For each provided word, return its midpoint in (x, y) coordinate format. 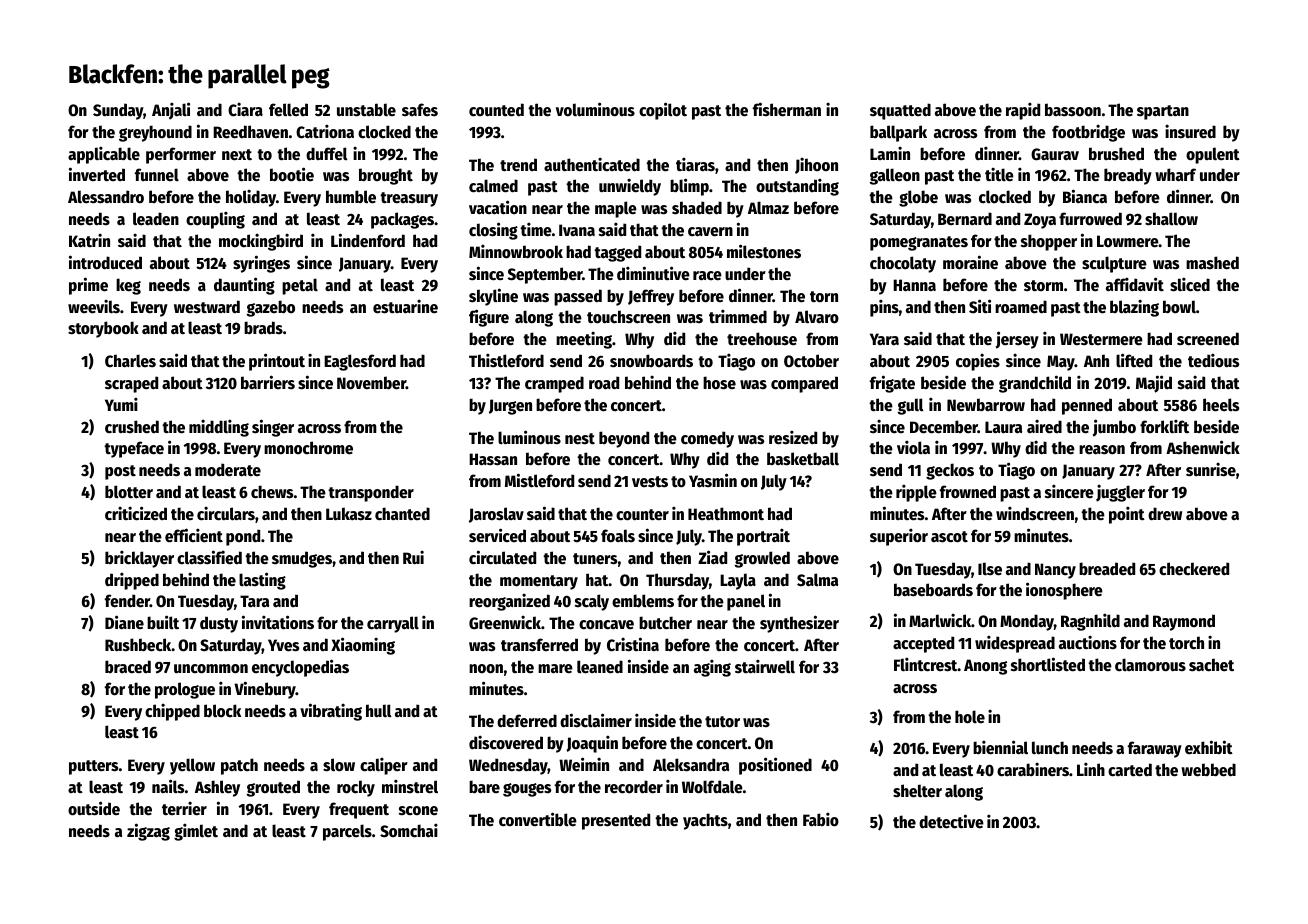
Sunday (118, 111)
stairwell (765, 666)
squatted (900, 111)
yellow (192, 766)
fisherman (787, 109)
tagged (617, 253)
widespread (1015, 644)
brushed (1116, 154)
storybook (103, 329)
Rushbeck (138, 645)
